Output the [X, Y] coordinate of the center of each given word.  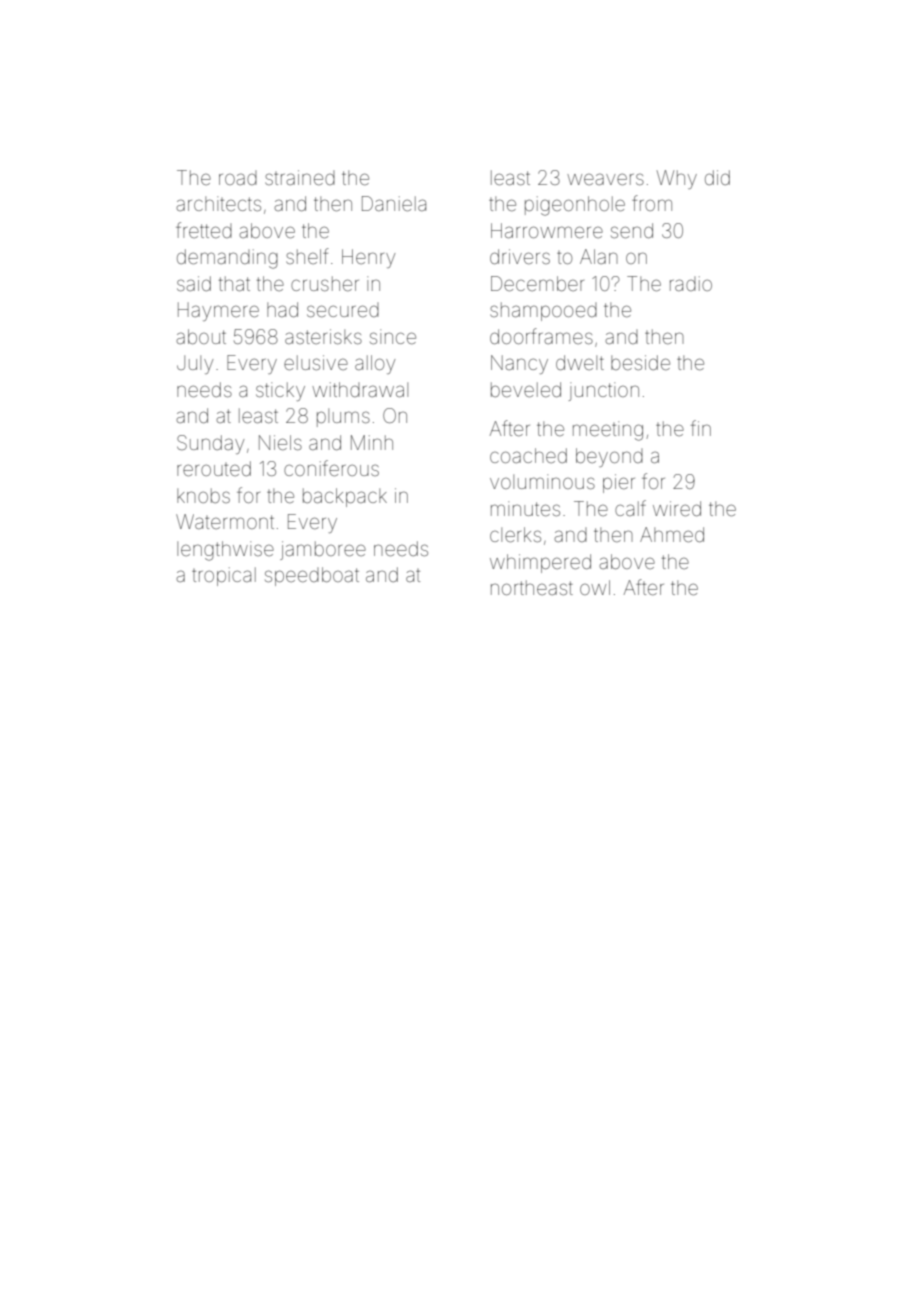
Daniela [394, 203]
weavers [605, 179]
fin [701, 428]
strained [300, 177]
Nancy [519, 364]
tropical [224, 576]
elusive [316, 362]
